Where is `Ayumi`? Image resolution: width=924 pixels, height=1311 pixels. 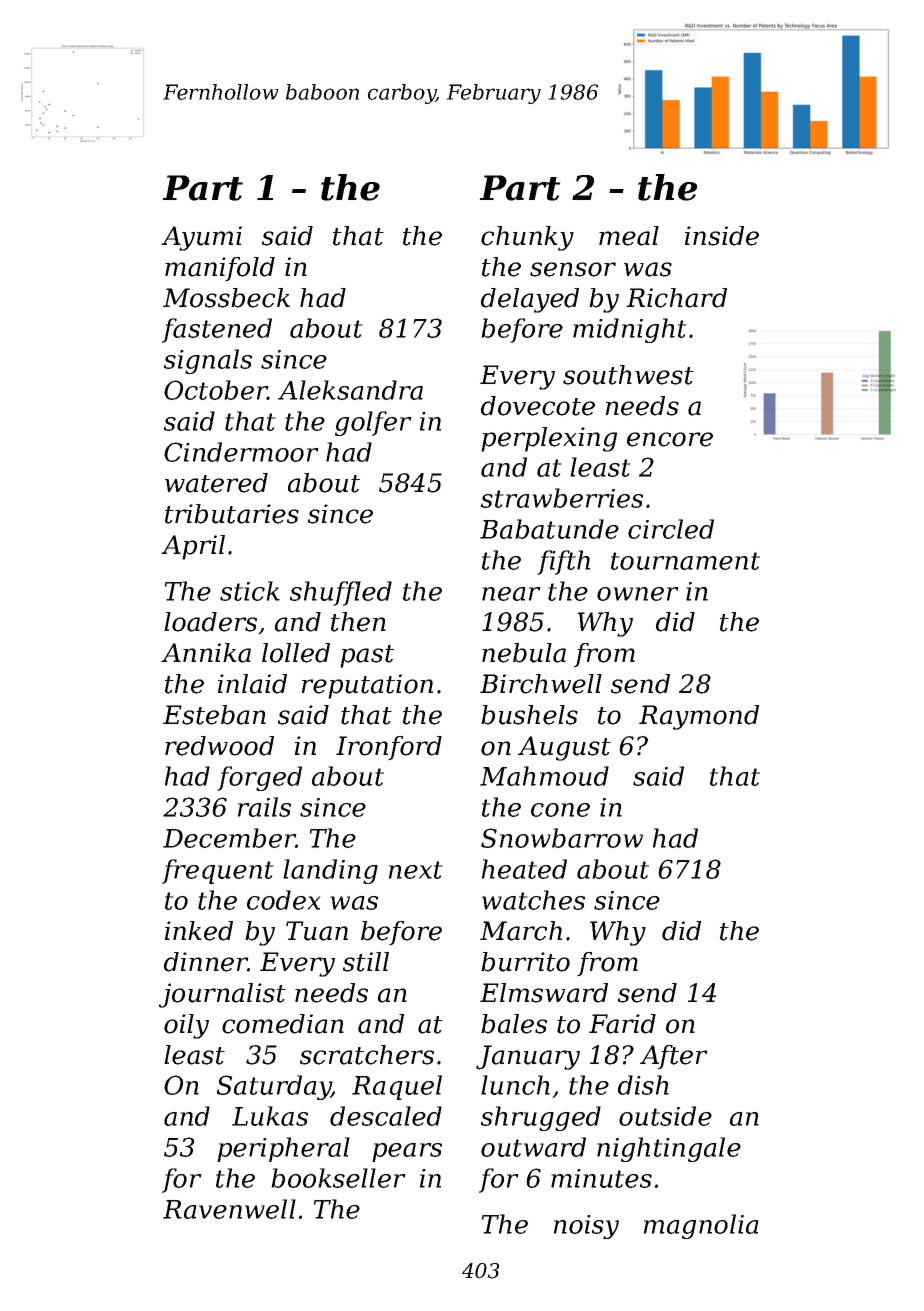
Ayumi is located at coordinates (201, 238).
